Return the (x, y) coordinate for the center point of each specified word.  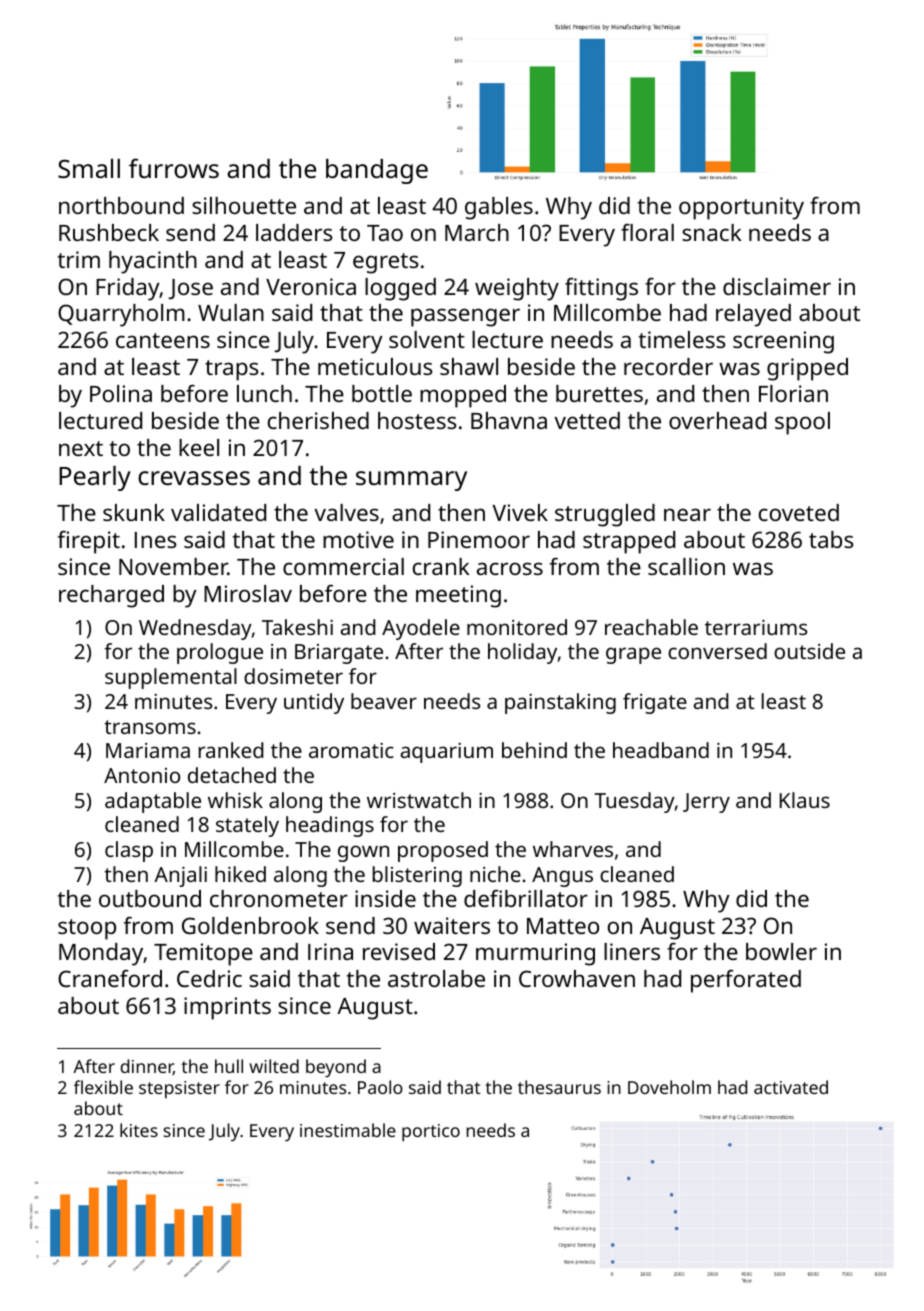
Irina (330, 951)
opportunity (741, 208)
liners (632, 951)
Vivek (520, 512)
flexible (103, 1087)
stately (247, 826)
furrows (174, 168)
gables (499, 208)
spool (802, 423)
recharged (111, 596)
